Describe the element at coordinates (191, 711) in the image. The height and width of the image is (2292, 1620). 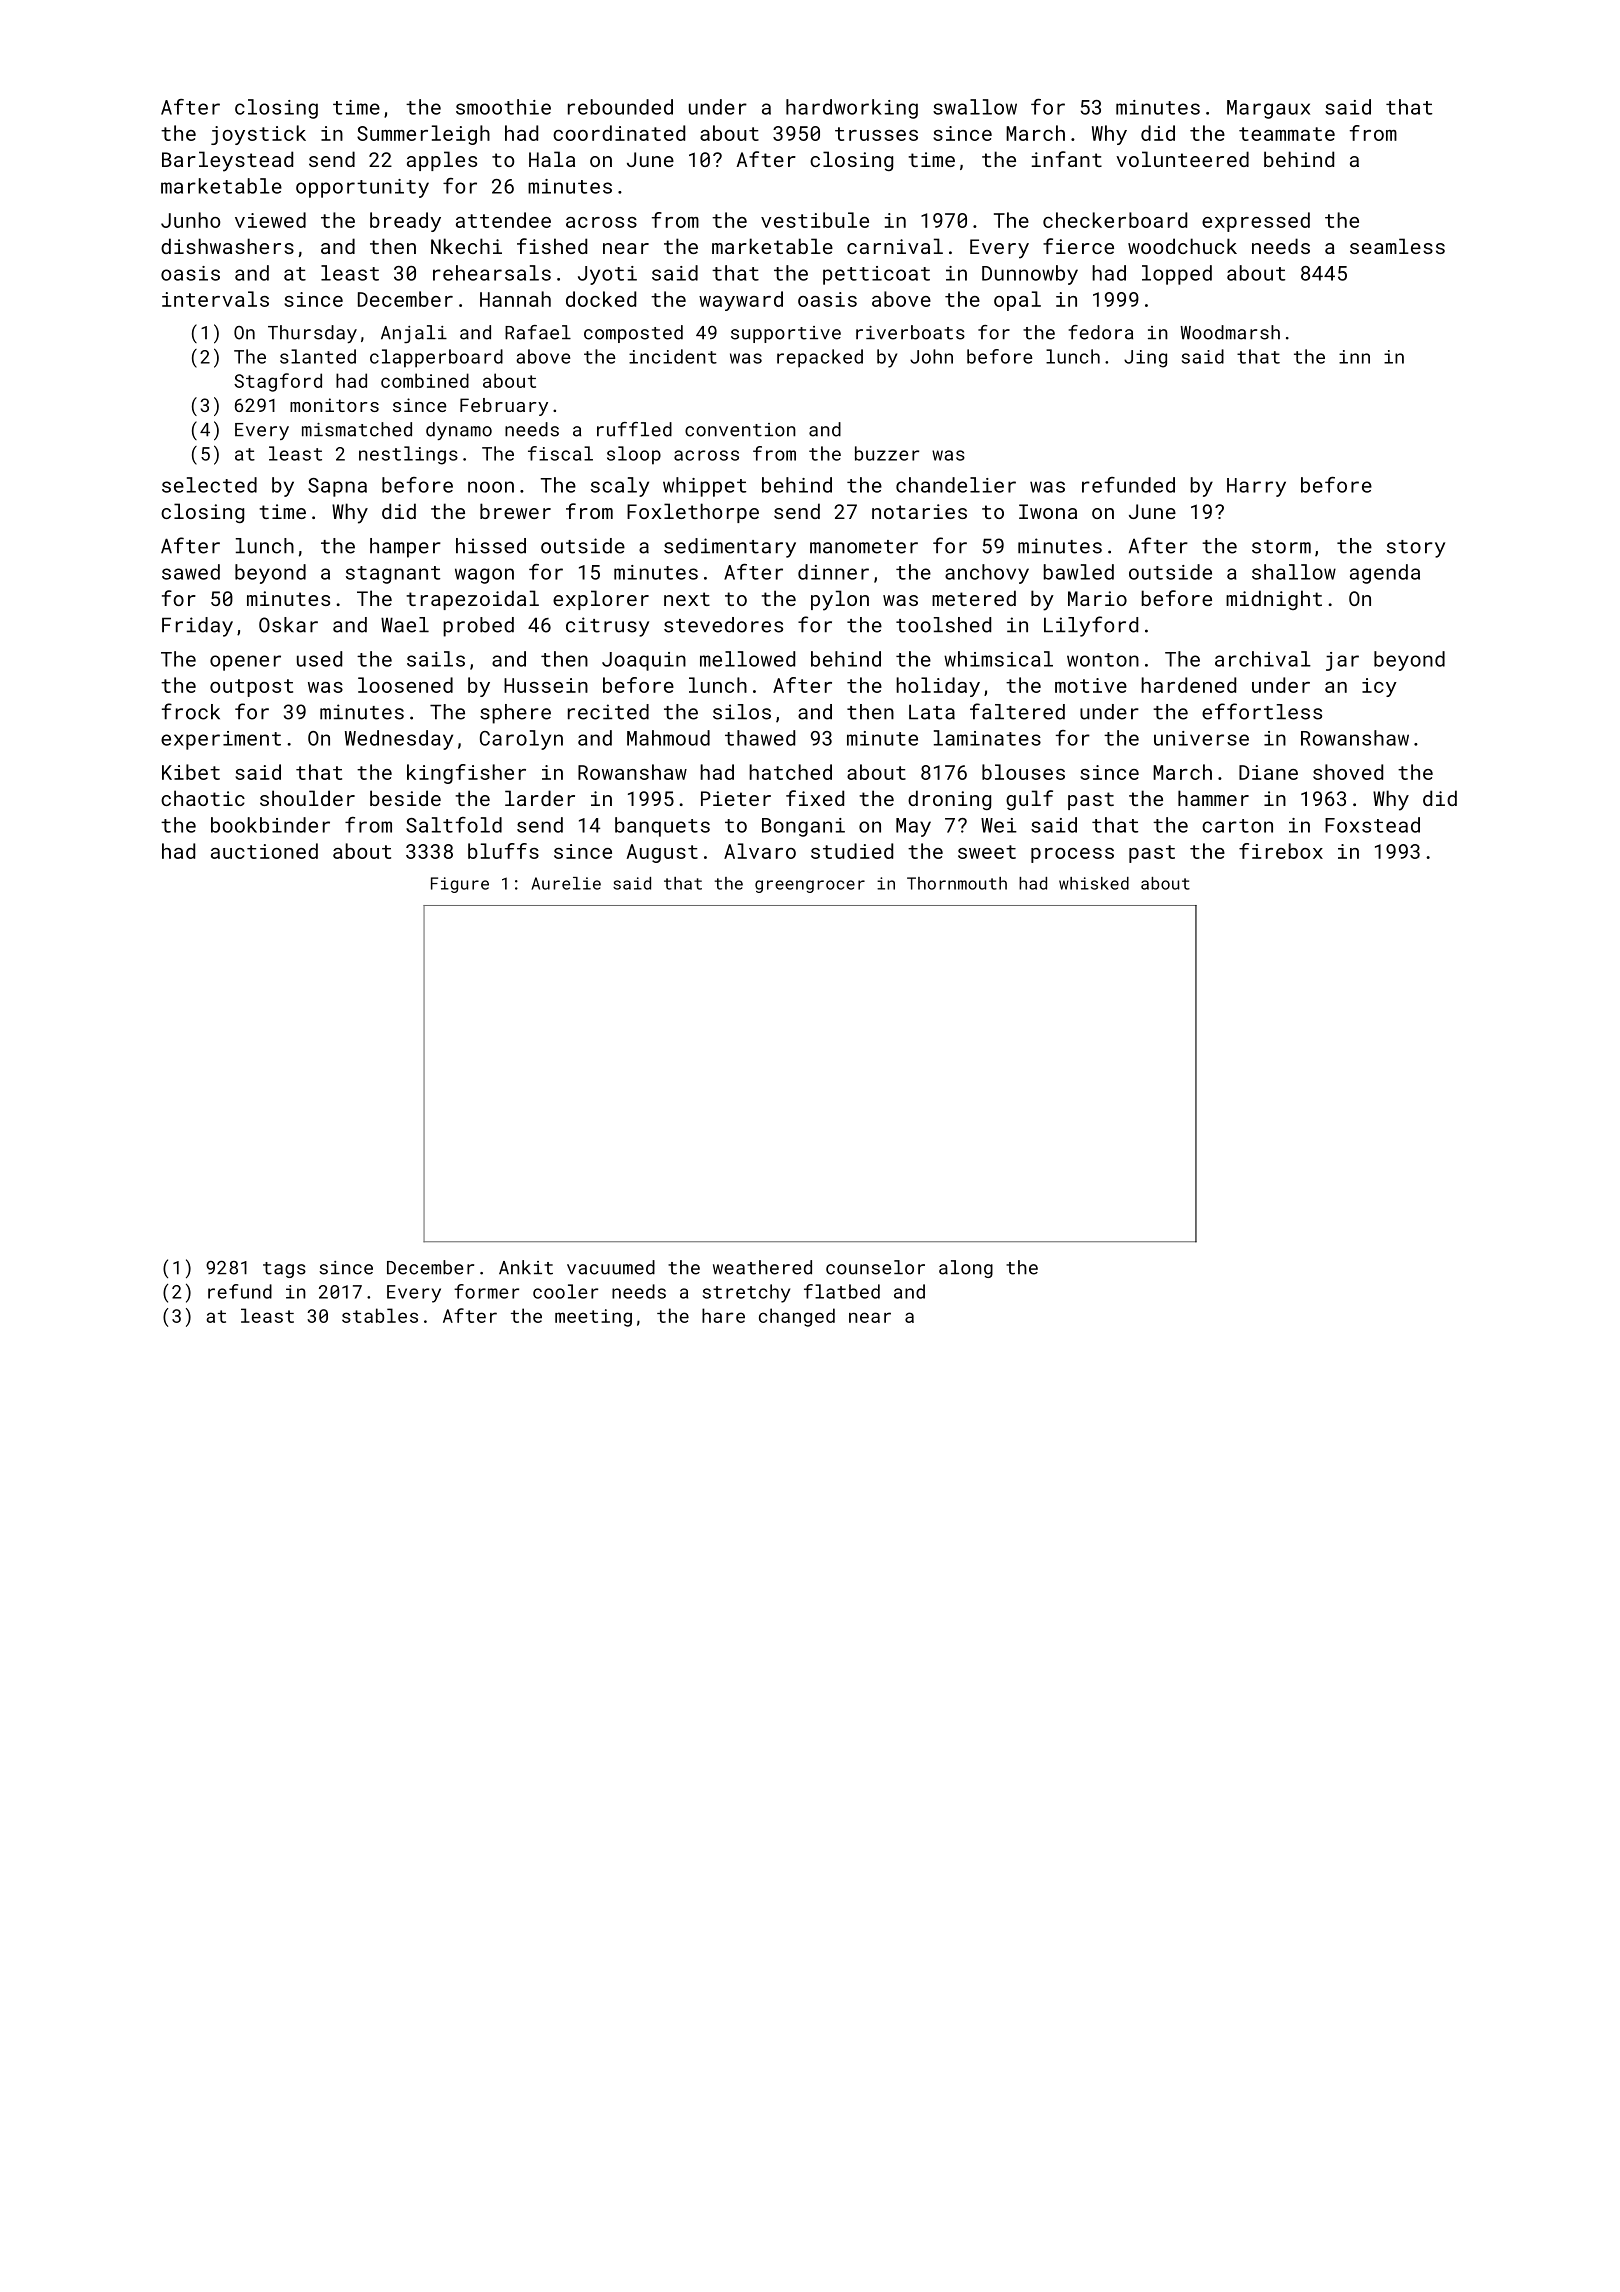
I see `frock` at that location.
